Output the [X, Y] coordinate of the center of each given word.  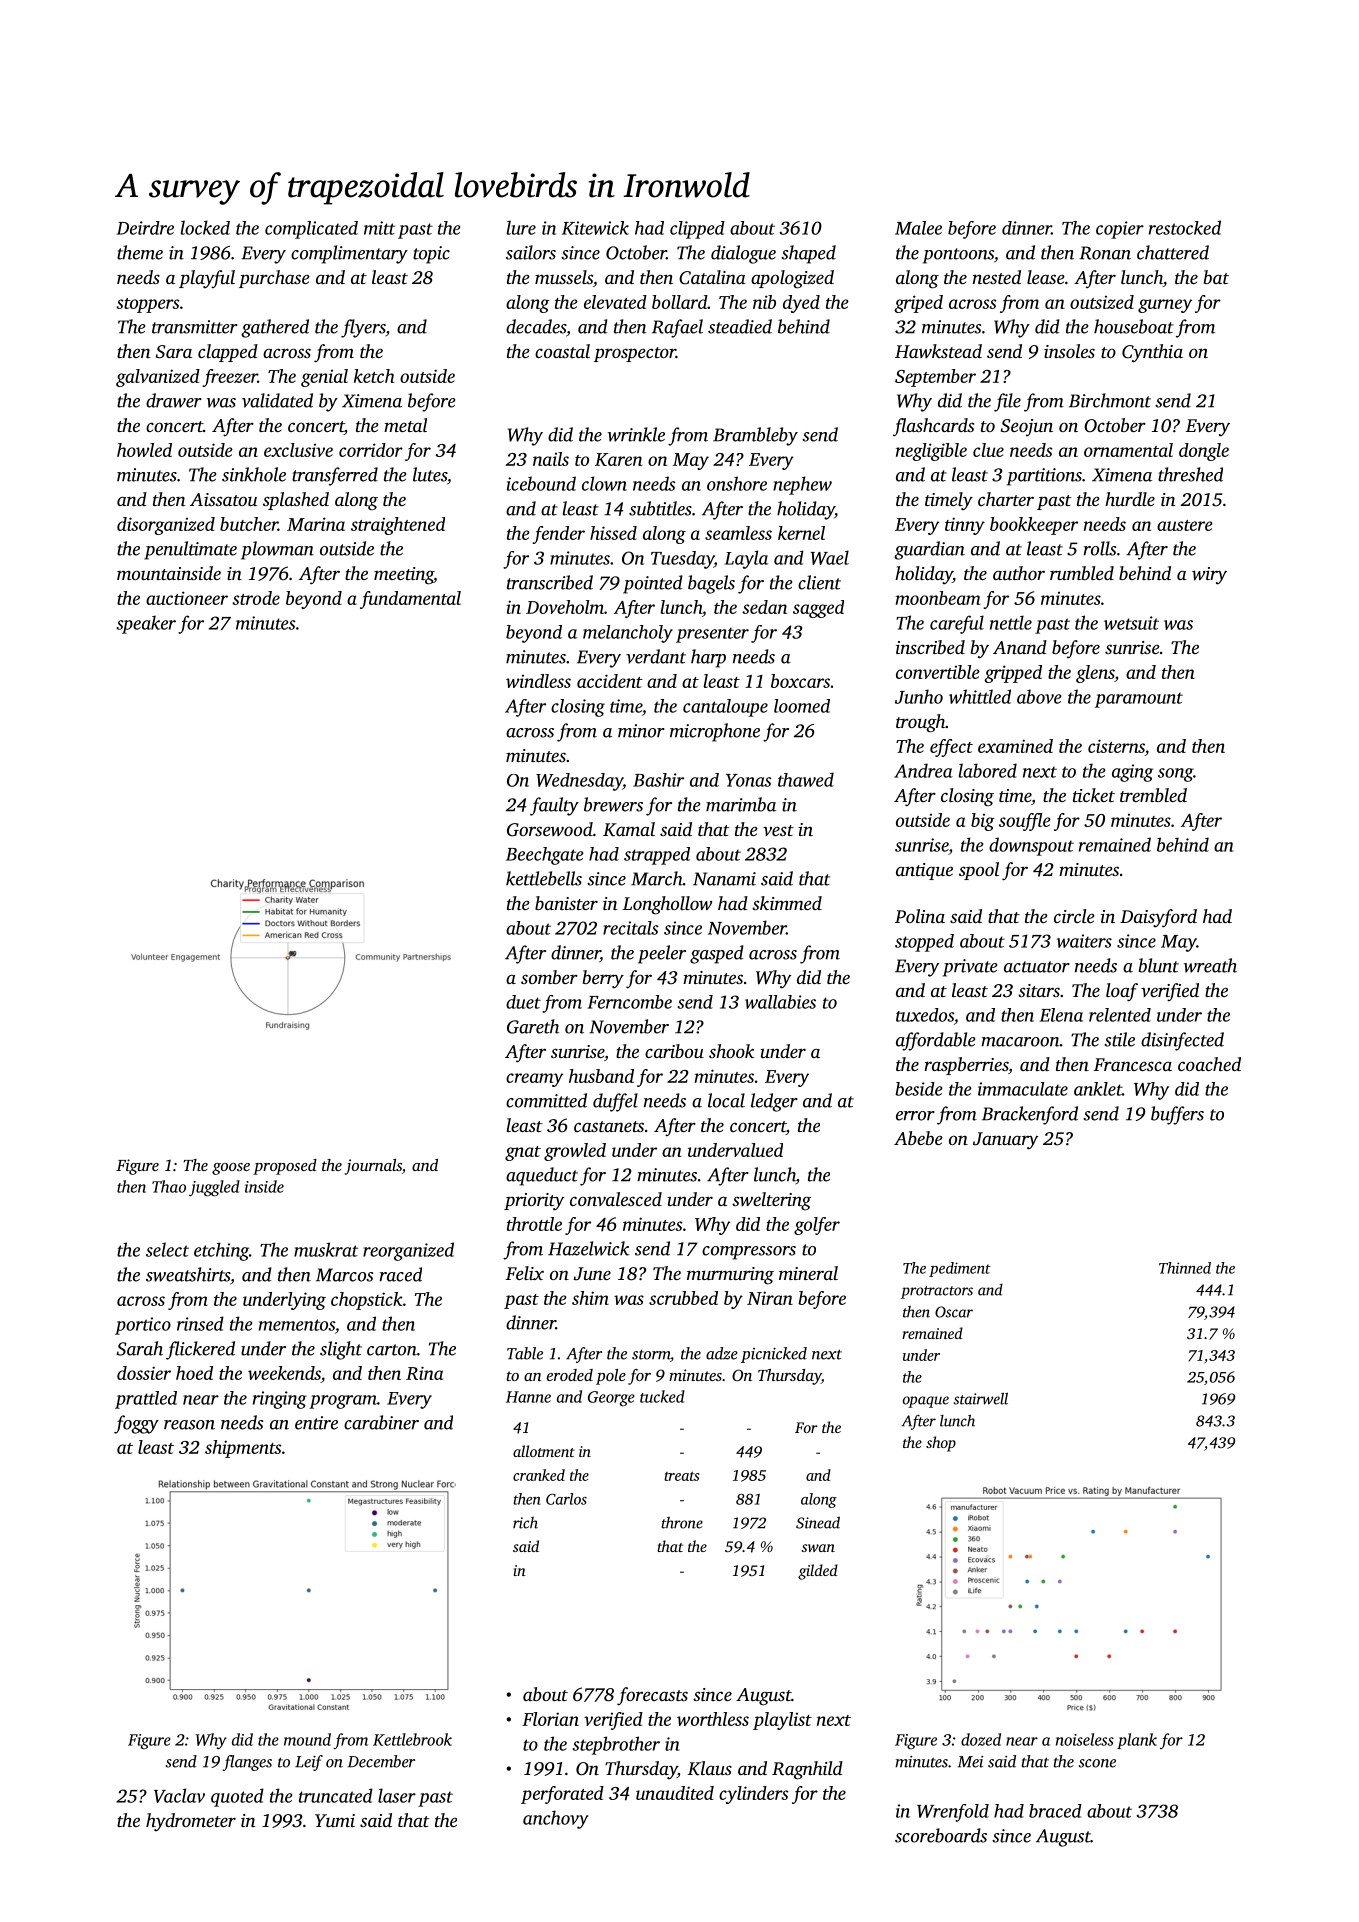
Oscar [954, 1312]
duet [523, 1002]
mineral [808, 1273]
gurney [1165, 306]
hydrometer [191, 1822]
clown [604, 483]
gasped [717, 954]
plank [1137, 1741]
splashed [296, 501]
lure [521, 227]
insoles [1069, 351]
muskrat [326, 1249]
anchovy [555, 1819]
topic [431, 255]
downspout [1031, 846]
